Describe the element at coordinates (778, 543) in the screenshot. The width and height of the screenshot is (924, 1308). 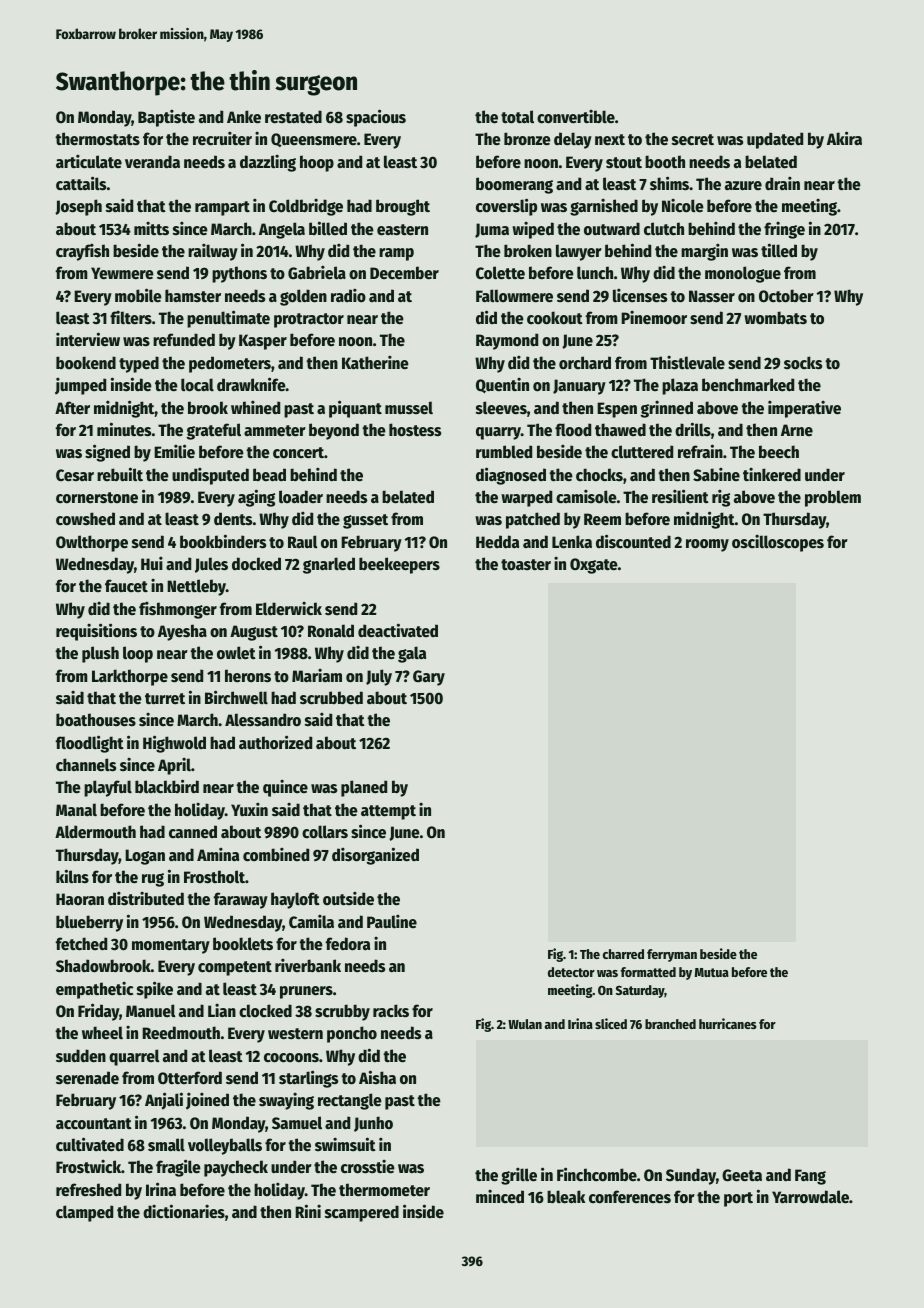
I see `oscilloscopes` at that location.
